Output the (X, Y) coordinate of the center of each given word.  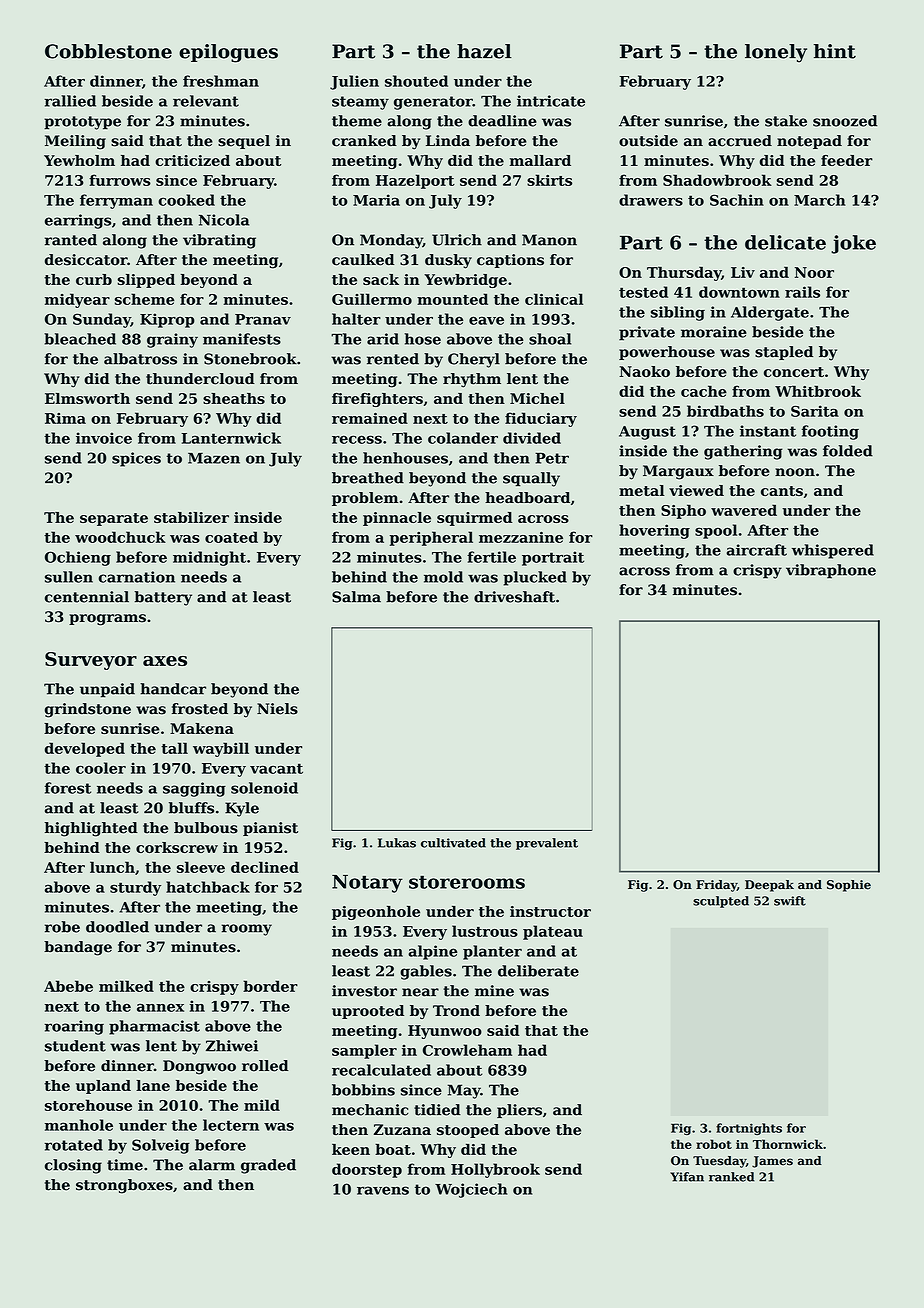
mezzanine (521, 537)
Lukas (397, 843)
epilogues (228, 53)
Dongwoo (199, 1067)
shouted (416, 81)
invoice (104, 438)
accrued (740, 141)
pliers (519, 1111)
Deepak (769, 886)
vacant (276, 768)
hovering (654, 531)
